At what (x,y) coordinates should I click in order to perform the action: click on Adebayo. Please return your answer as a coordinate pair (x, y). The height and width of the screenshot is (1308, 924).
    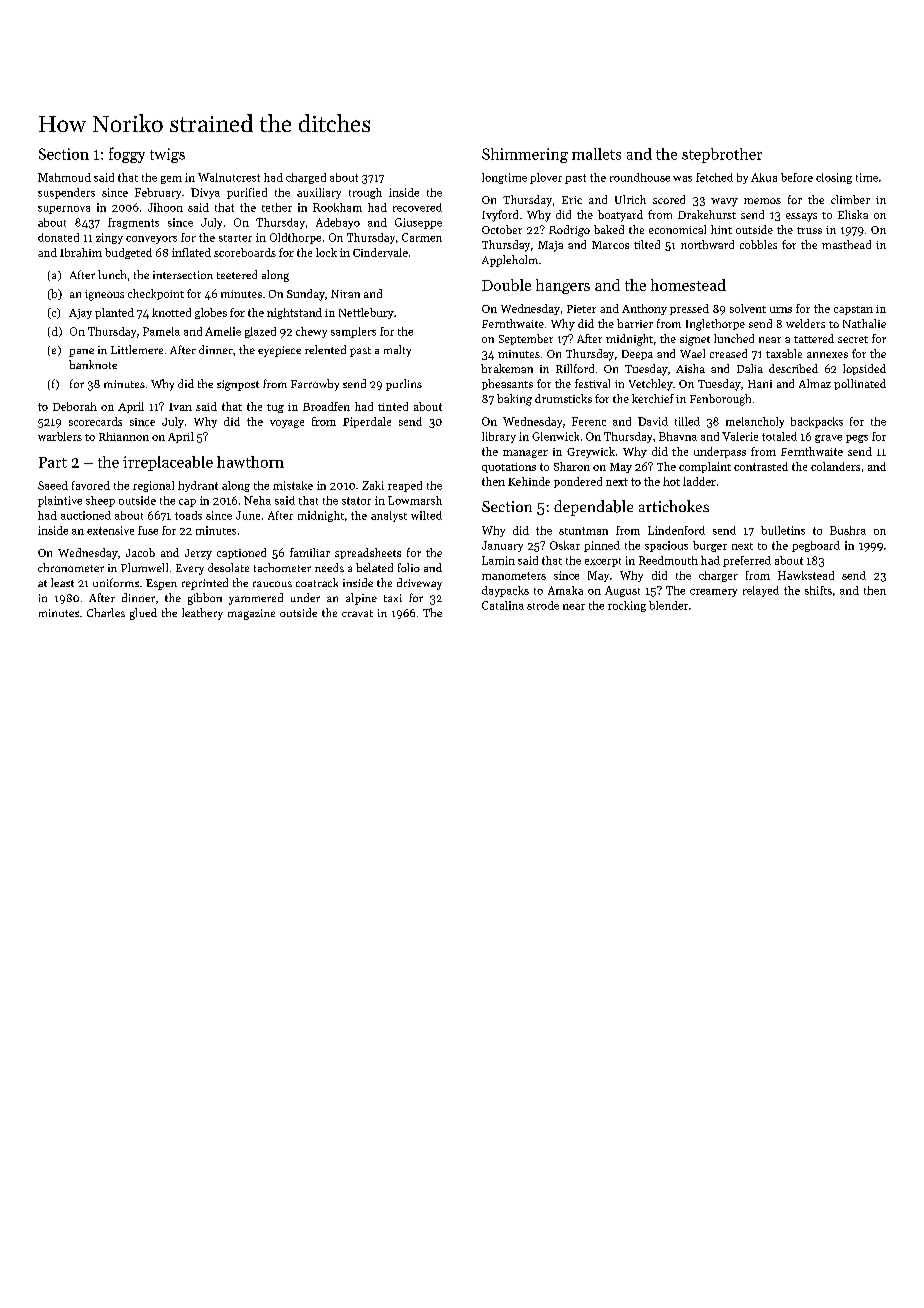
    Looking at the image, I should click on (338, 223).
